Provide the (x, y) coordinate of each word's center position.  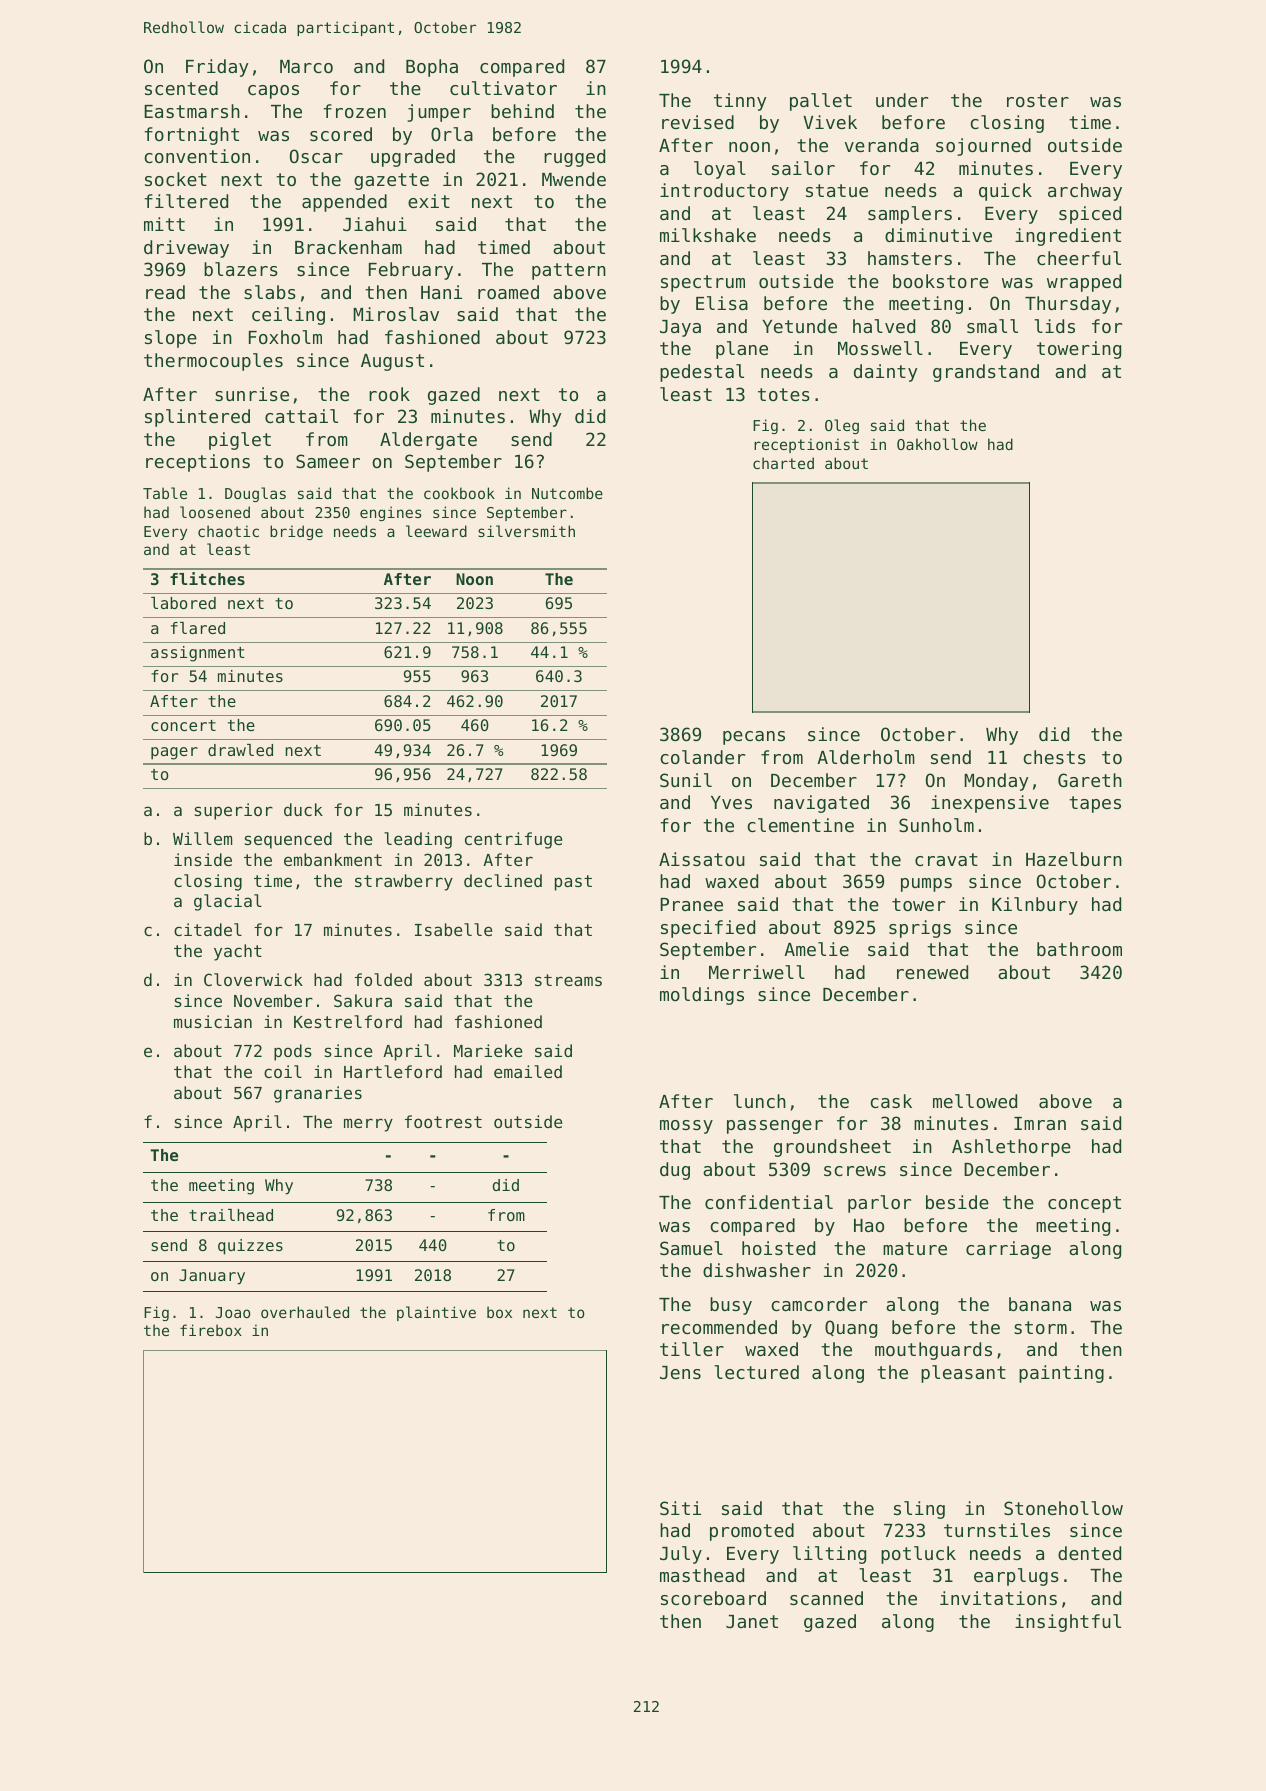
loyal (720, 170)
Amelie (816, 949)
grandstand (986, 373)
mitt (164, 224)
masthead (702, 1575)
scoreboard (713, 1598)
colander (702, 757)
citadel (208, 929)
